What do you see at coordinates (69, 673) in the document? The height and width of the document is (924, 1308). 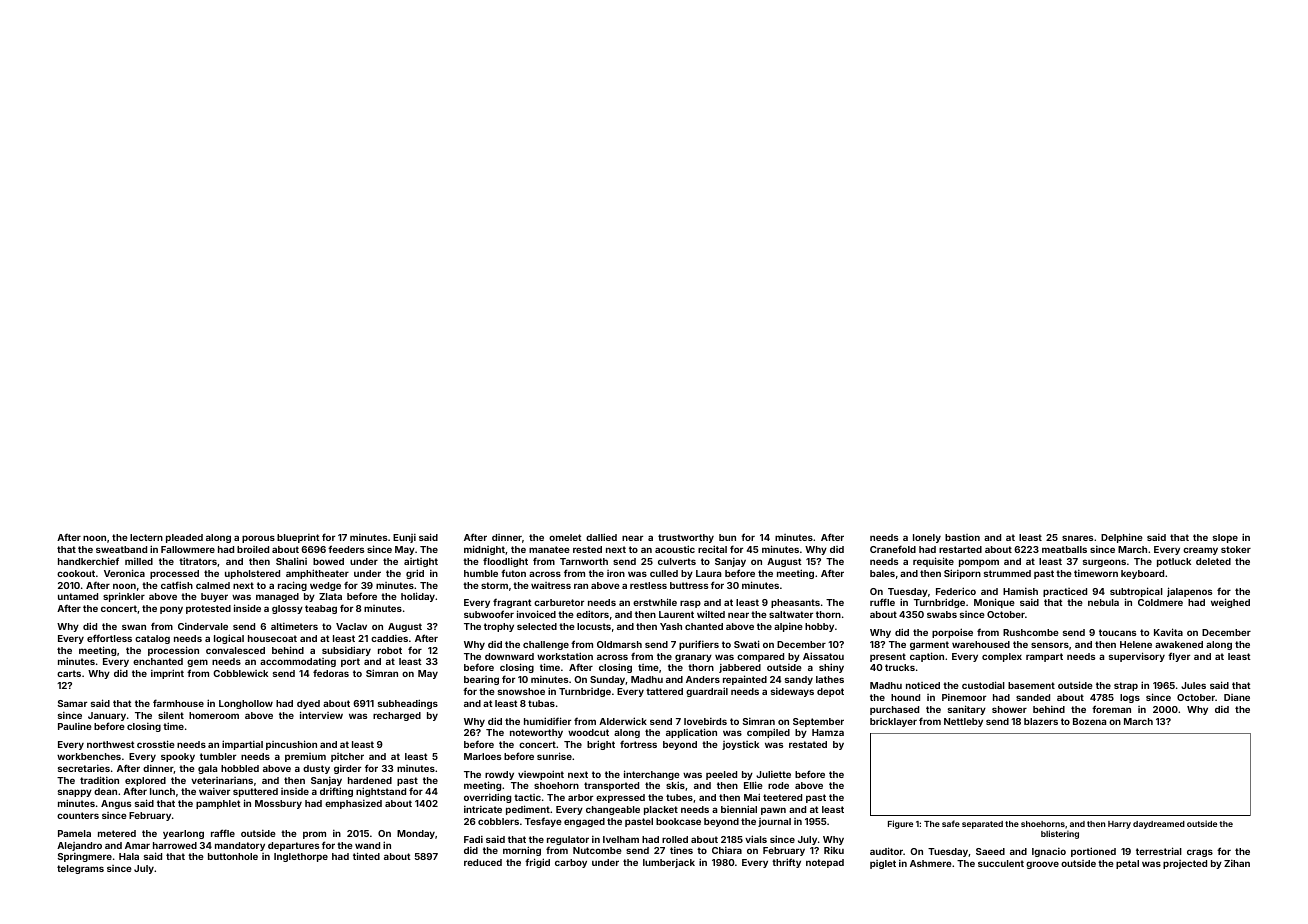 I see `carts` at bounding box center [69, 673].
